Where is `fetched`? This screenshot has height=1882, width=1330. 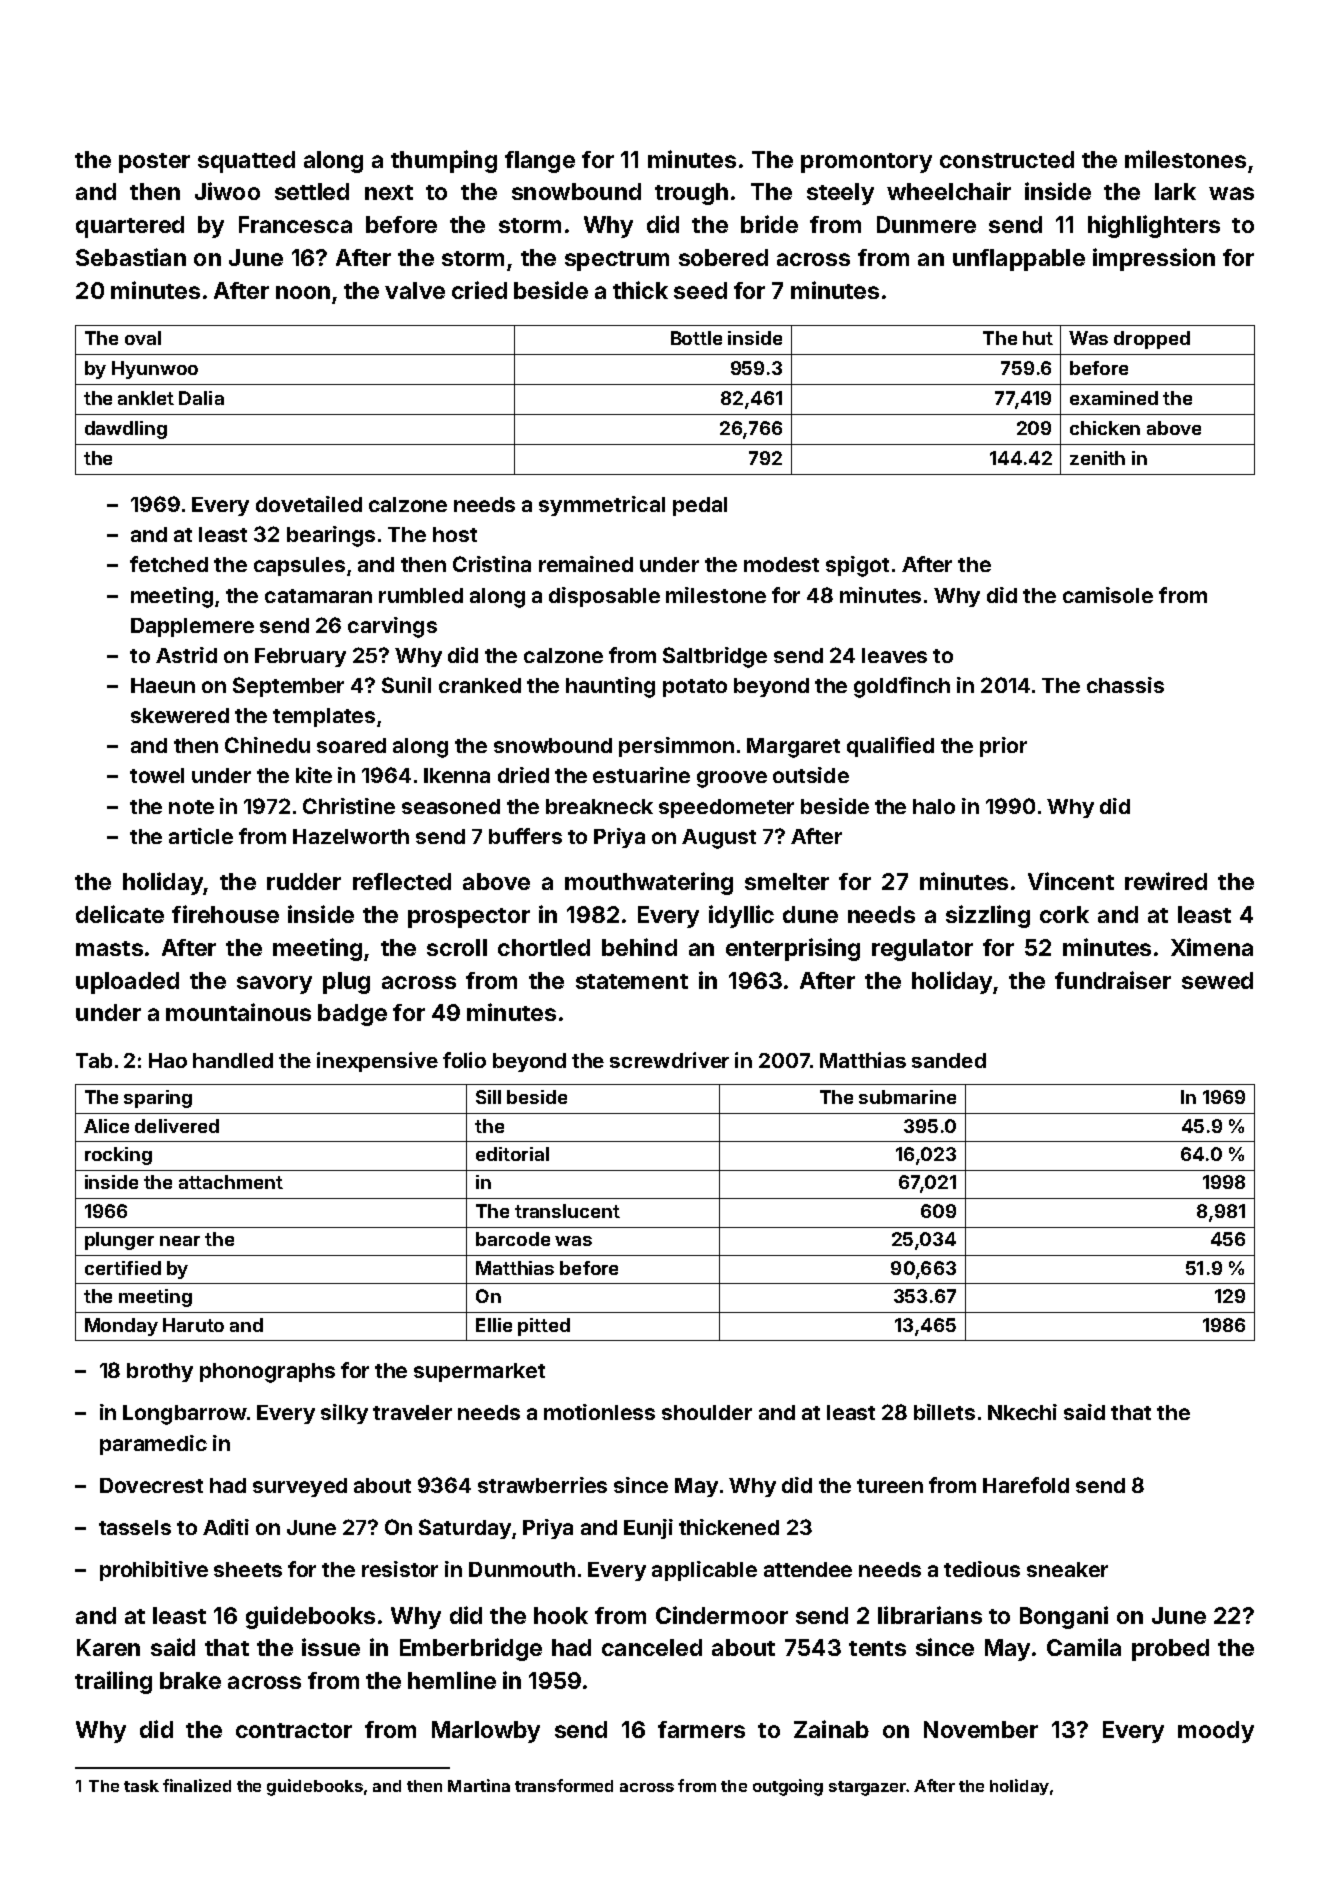 fetched is located at coordinates (169, 564).
